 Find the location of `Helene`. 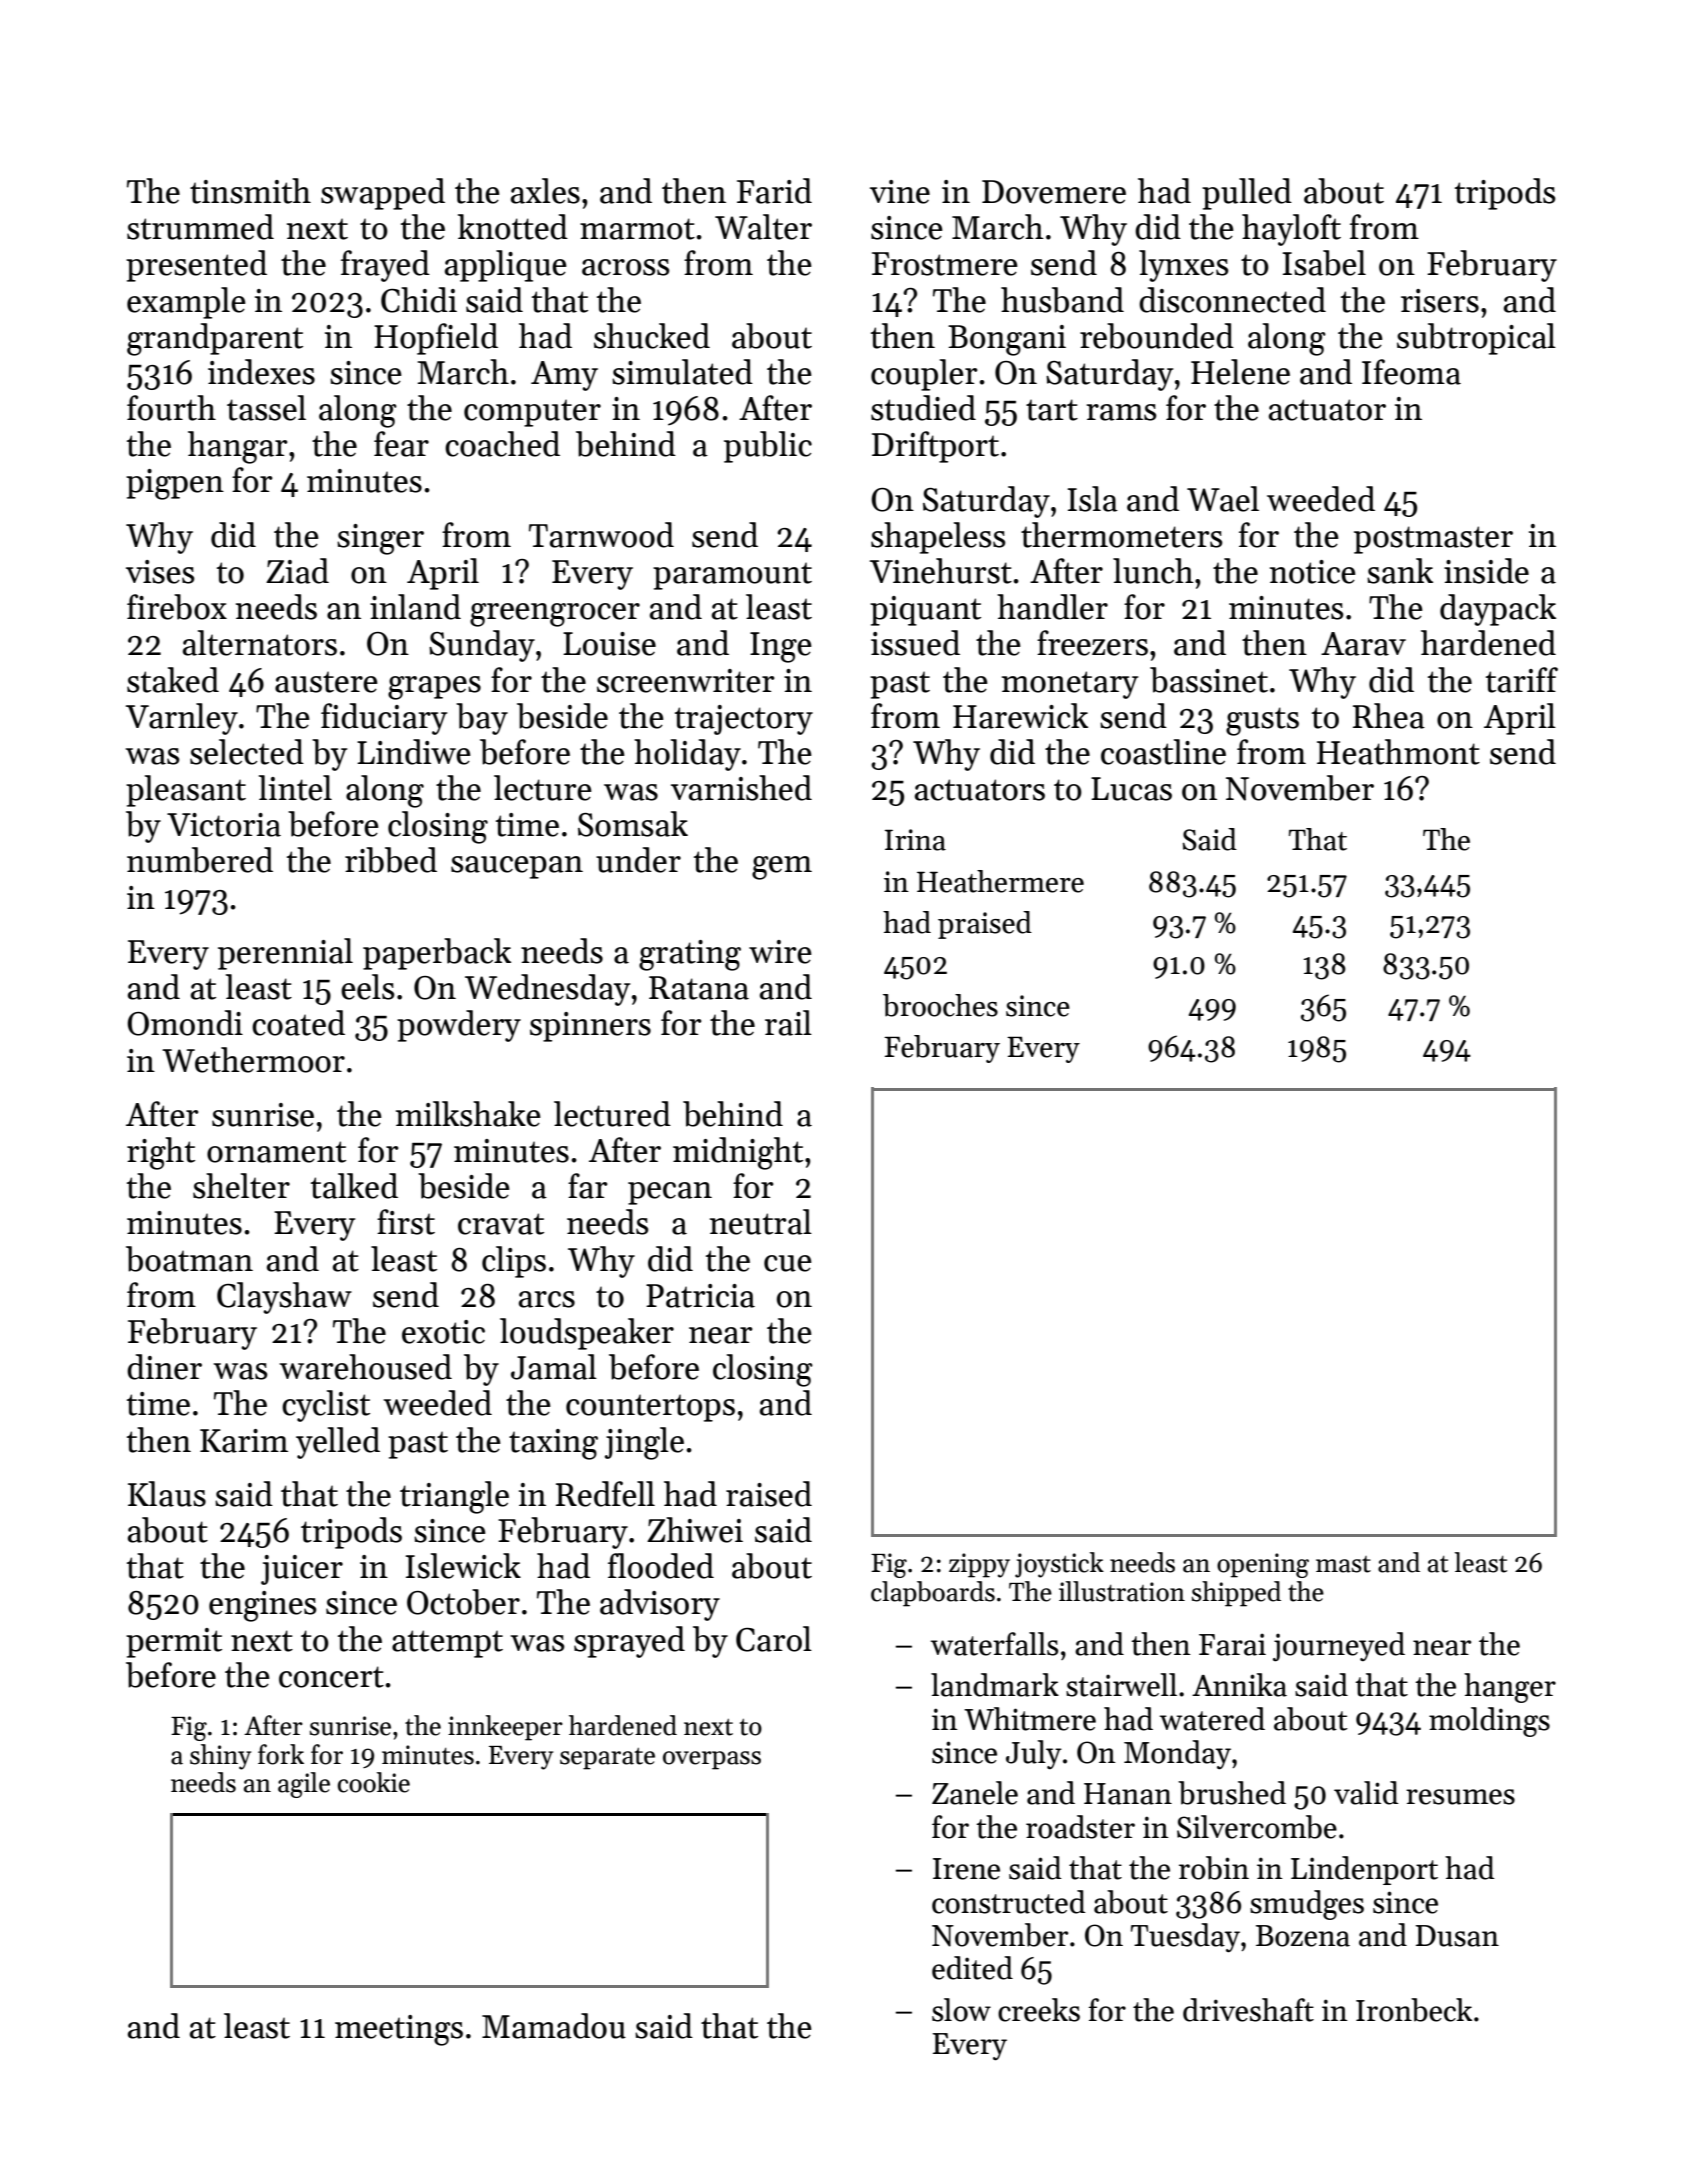

Helene is located at coordinates (1240, 372).
